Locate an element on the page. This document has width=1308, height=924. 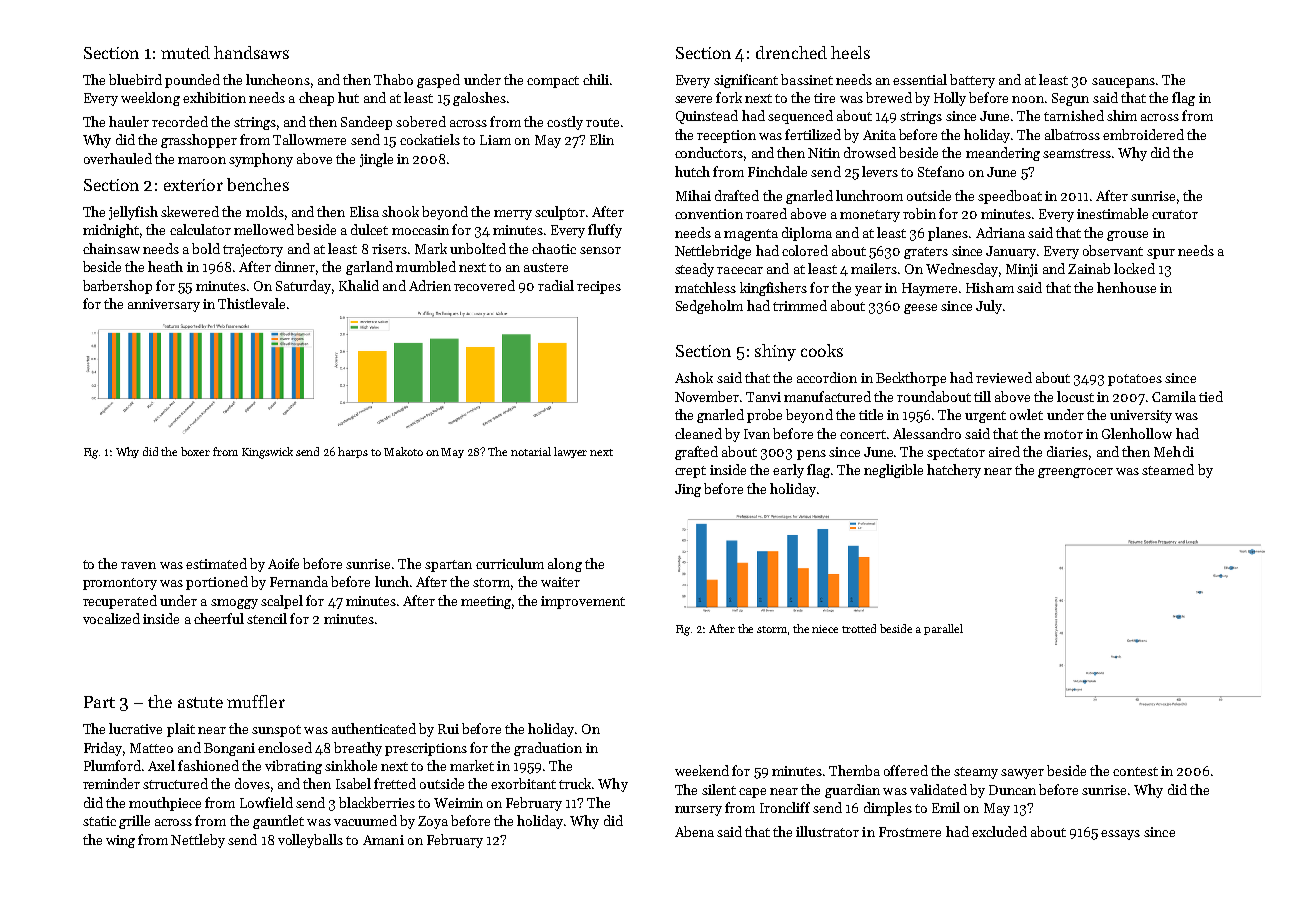
muted is located at coordinates (185, 52).
